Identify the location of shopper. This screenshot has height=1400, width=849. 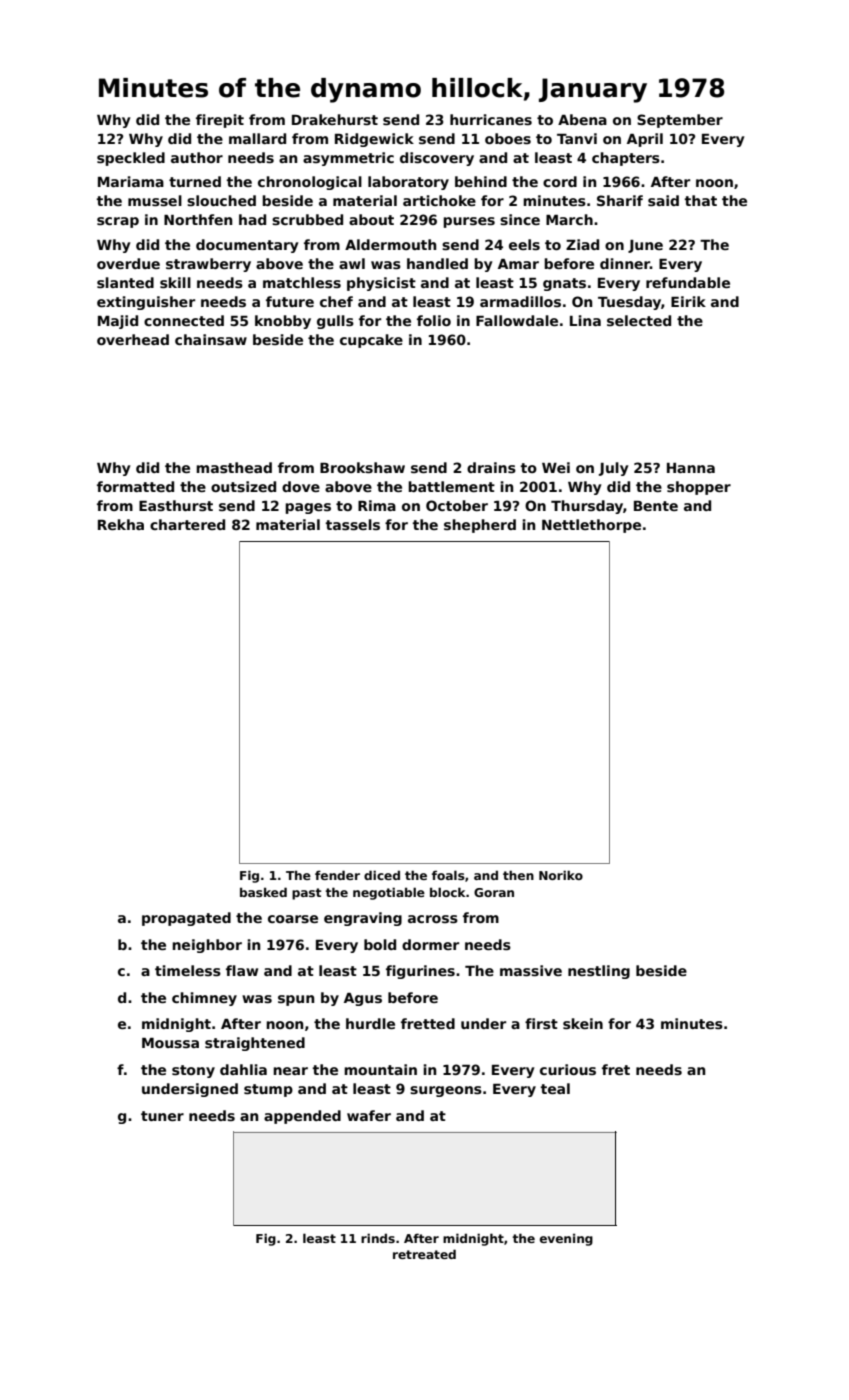
(699, 488).
